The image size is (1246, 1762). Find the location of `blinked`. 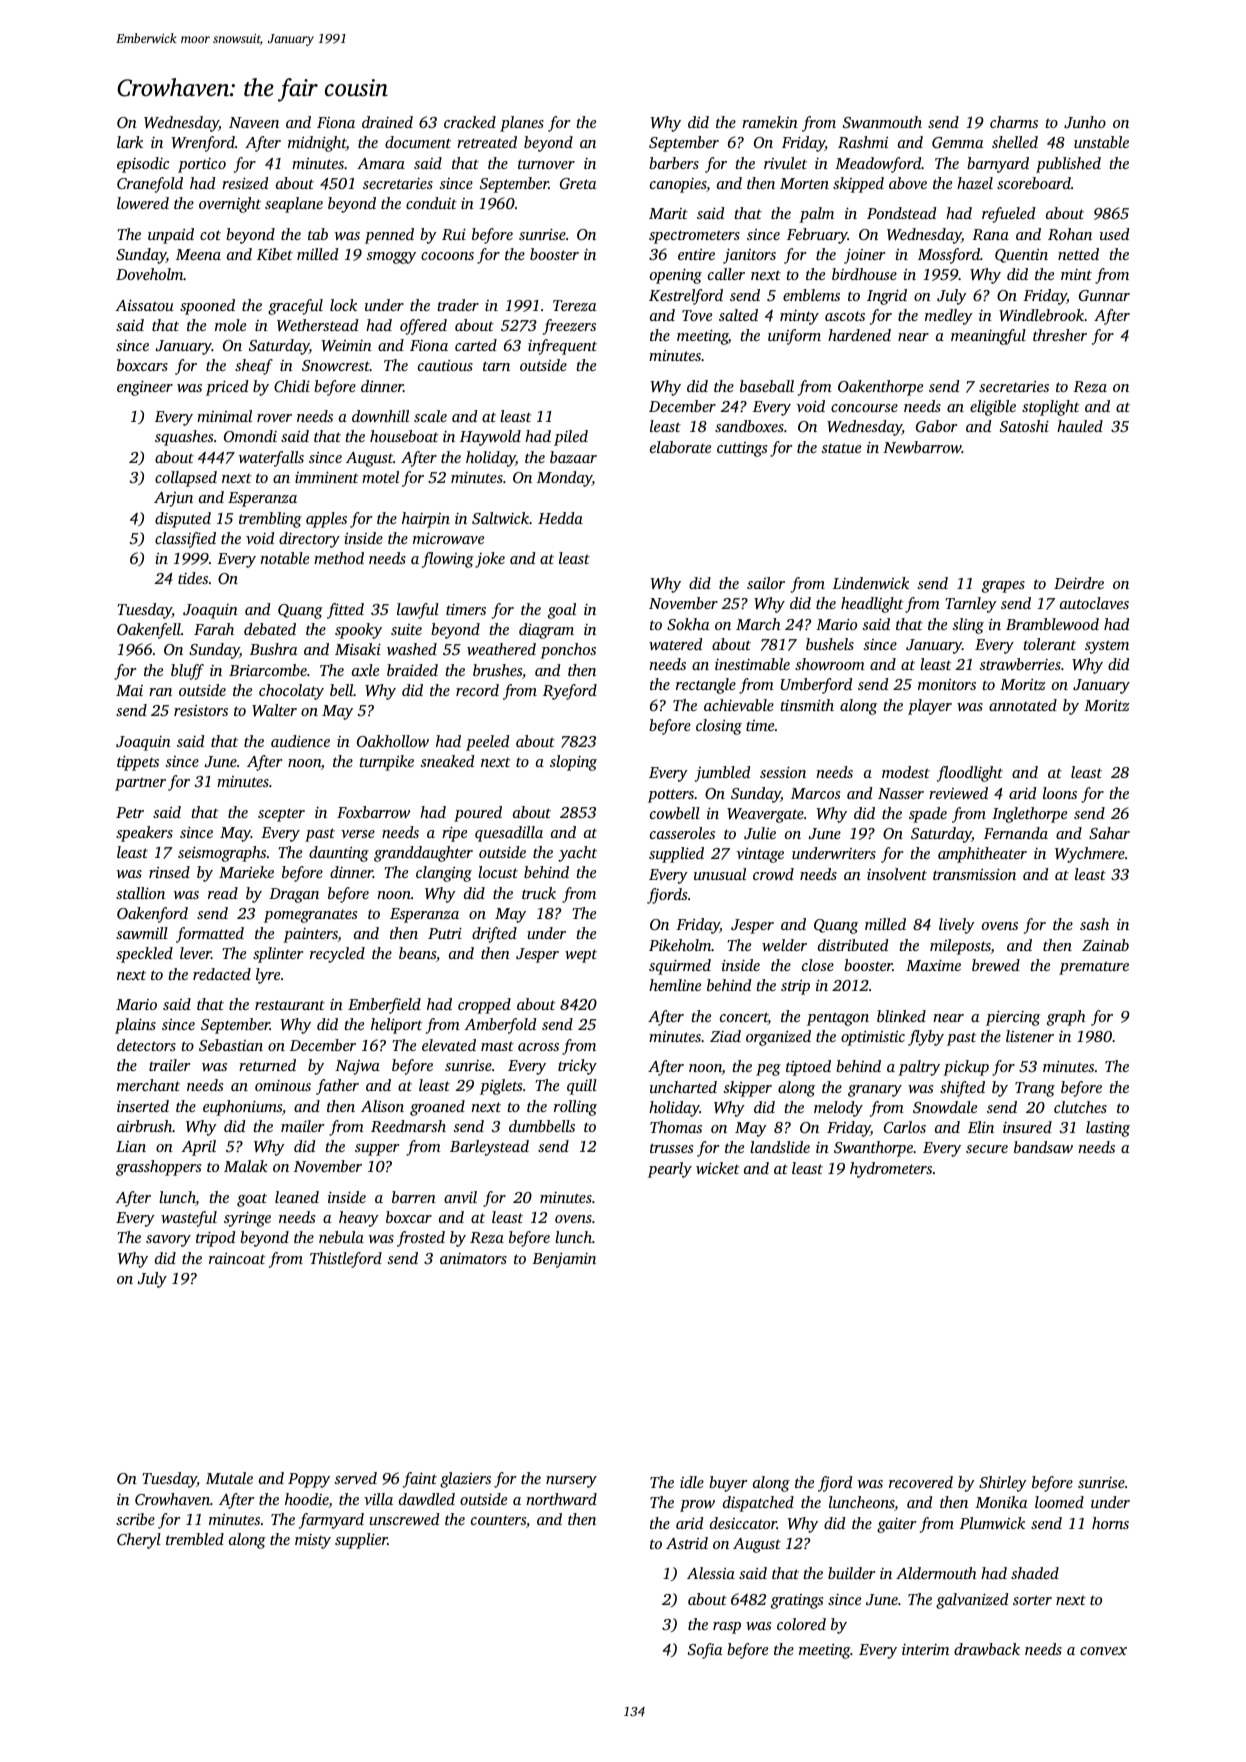

blinked is located at coordinates (901, 1016).
